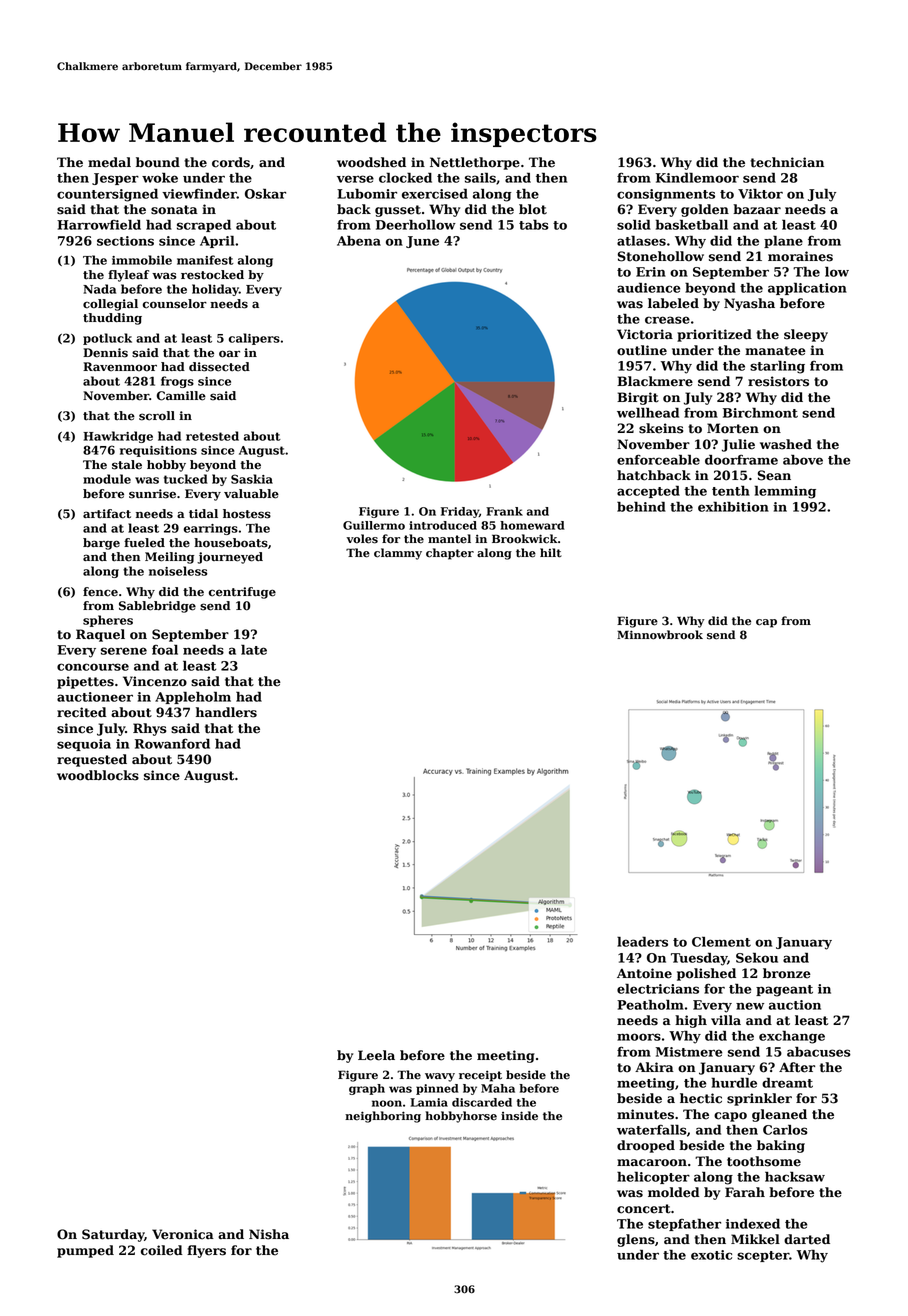  What do you see at coordinates (212, 436) in the document?
I see `retested` at bounding box center [212, 436].
